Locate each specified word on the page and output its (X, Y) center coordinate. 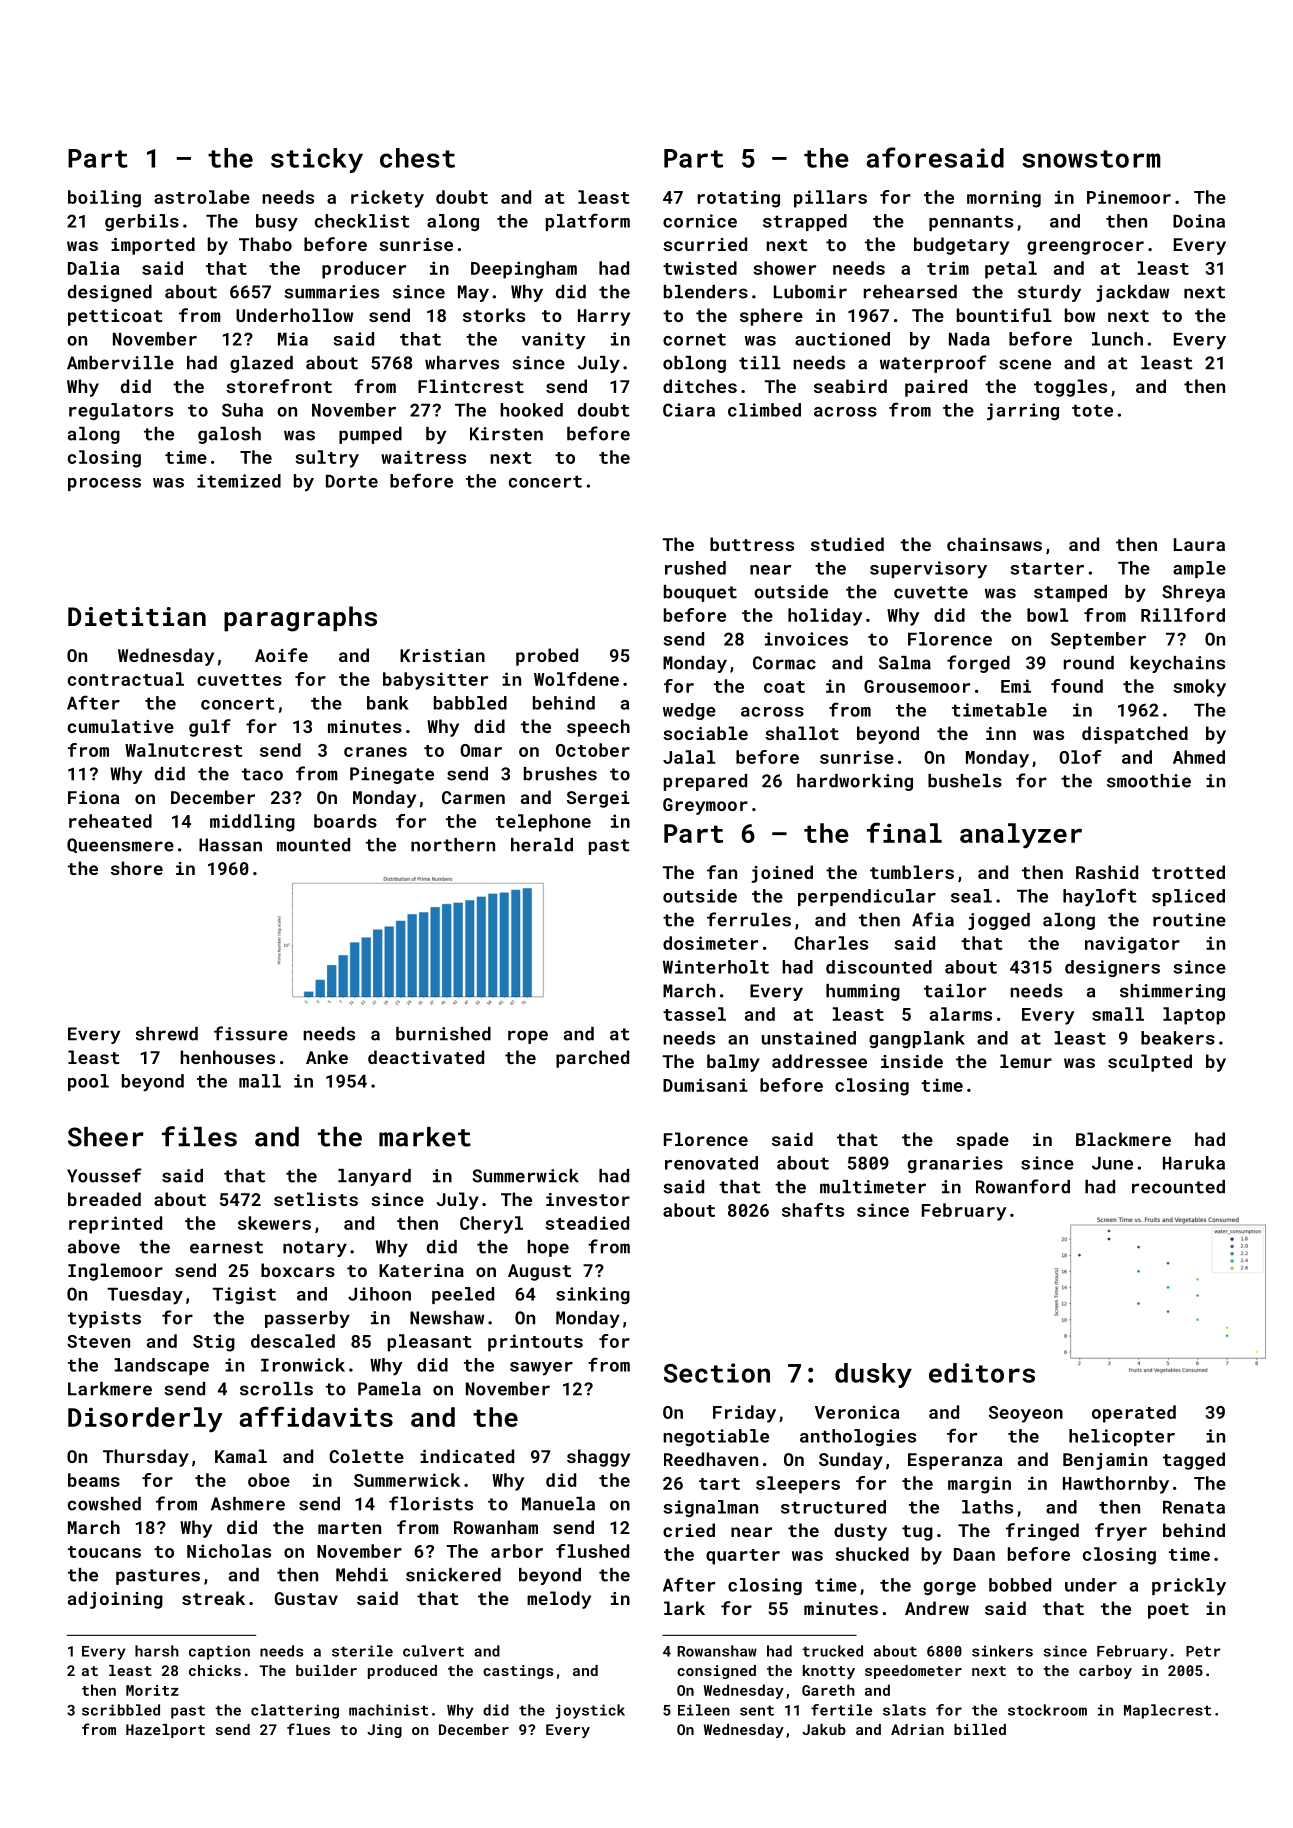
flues (308, 1729)
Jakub (824, 1729)
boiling (104, 199)
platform (588, 222)
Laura (1199, 544)
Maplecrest (1167, 1711)
